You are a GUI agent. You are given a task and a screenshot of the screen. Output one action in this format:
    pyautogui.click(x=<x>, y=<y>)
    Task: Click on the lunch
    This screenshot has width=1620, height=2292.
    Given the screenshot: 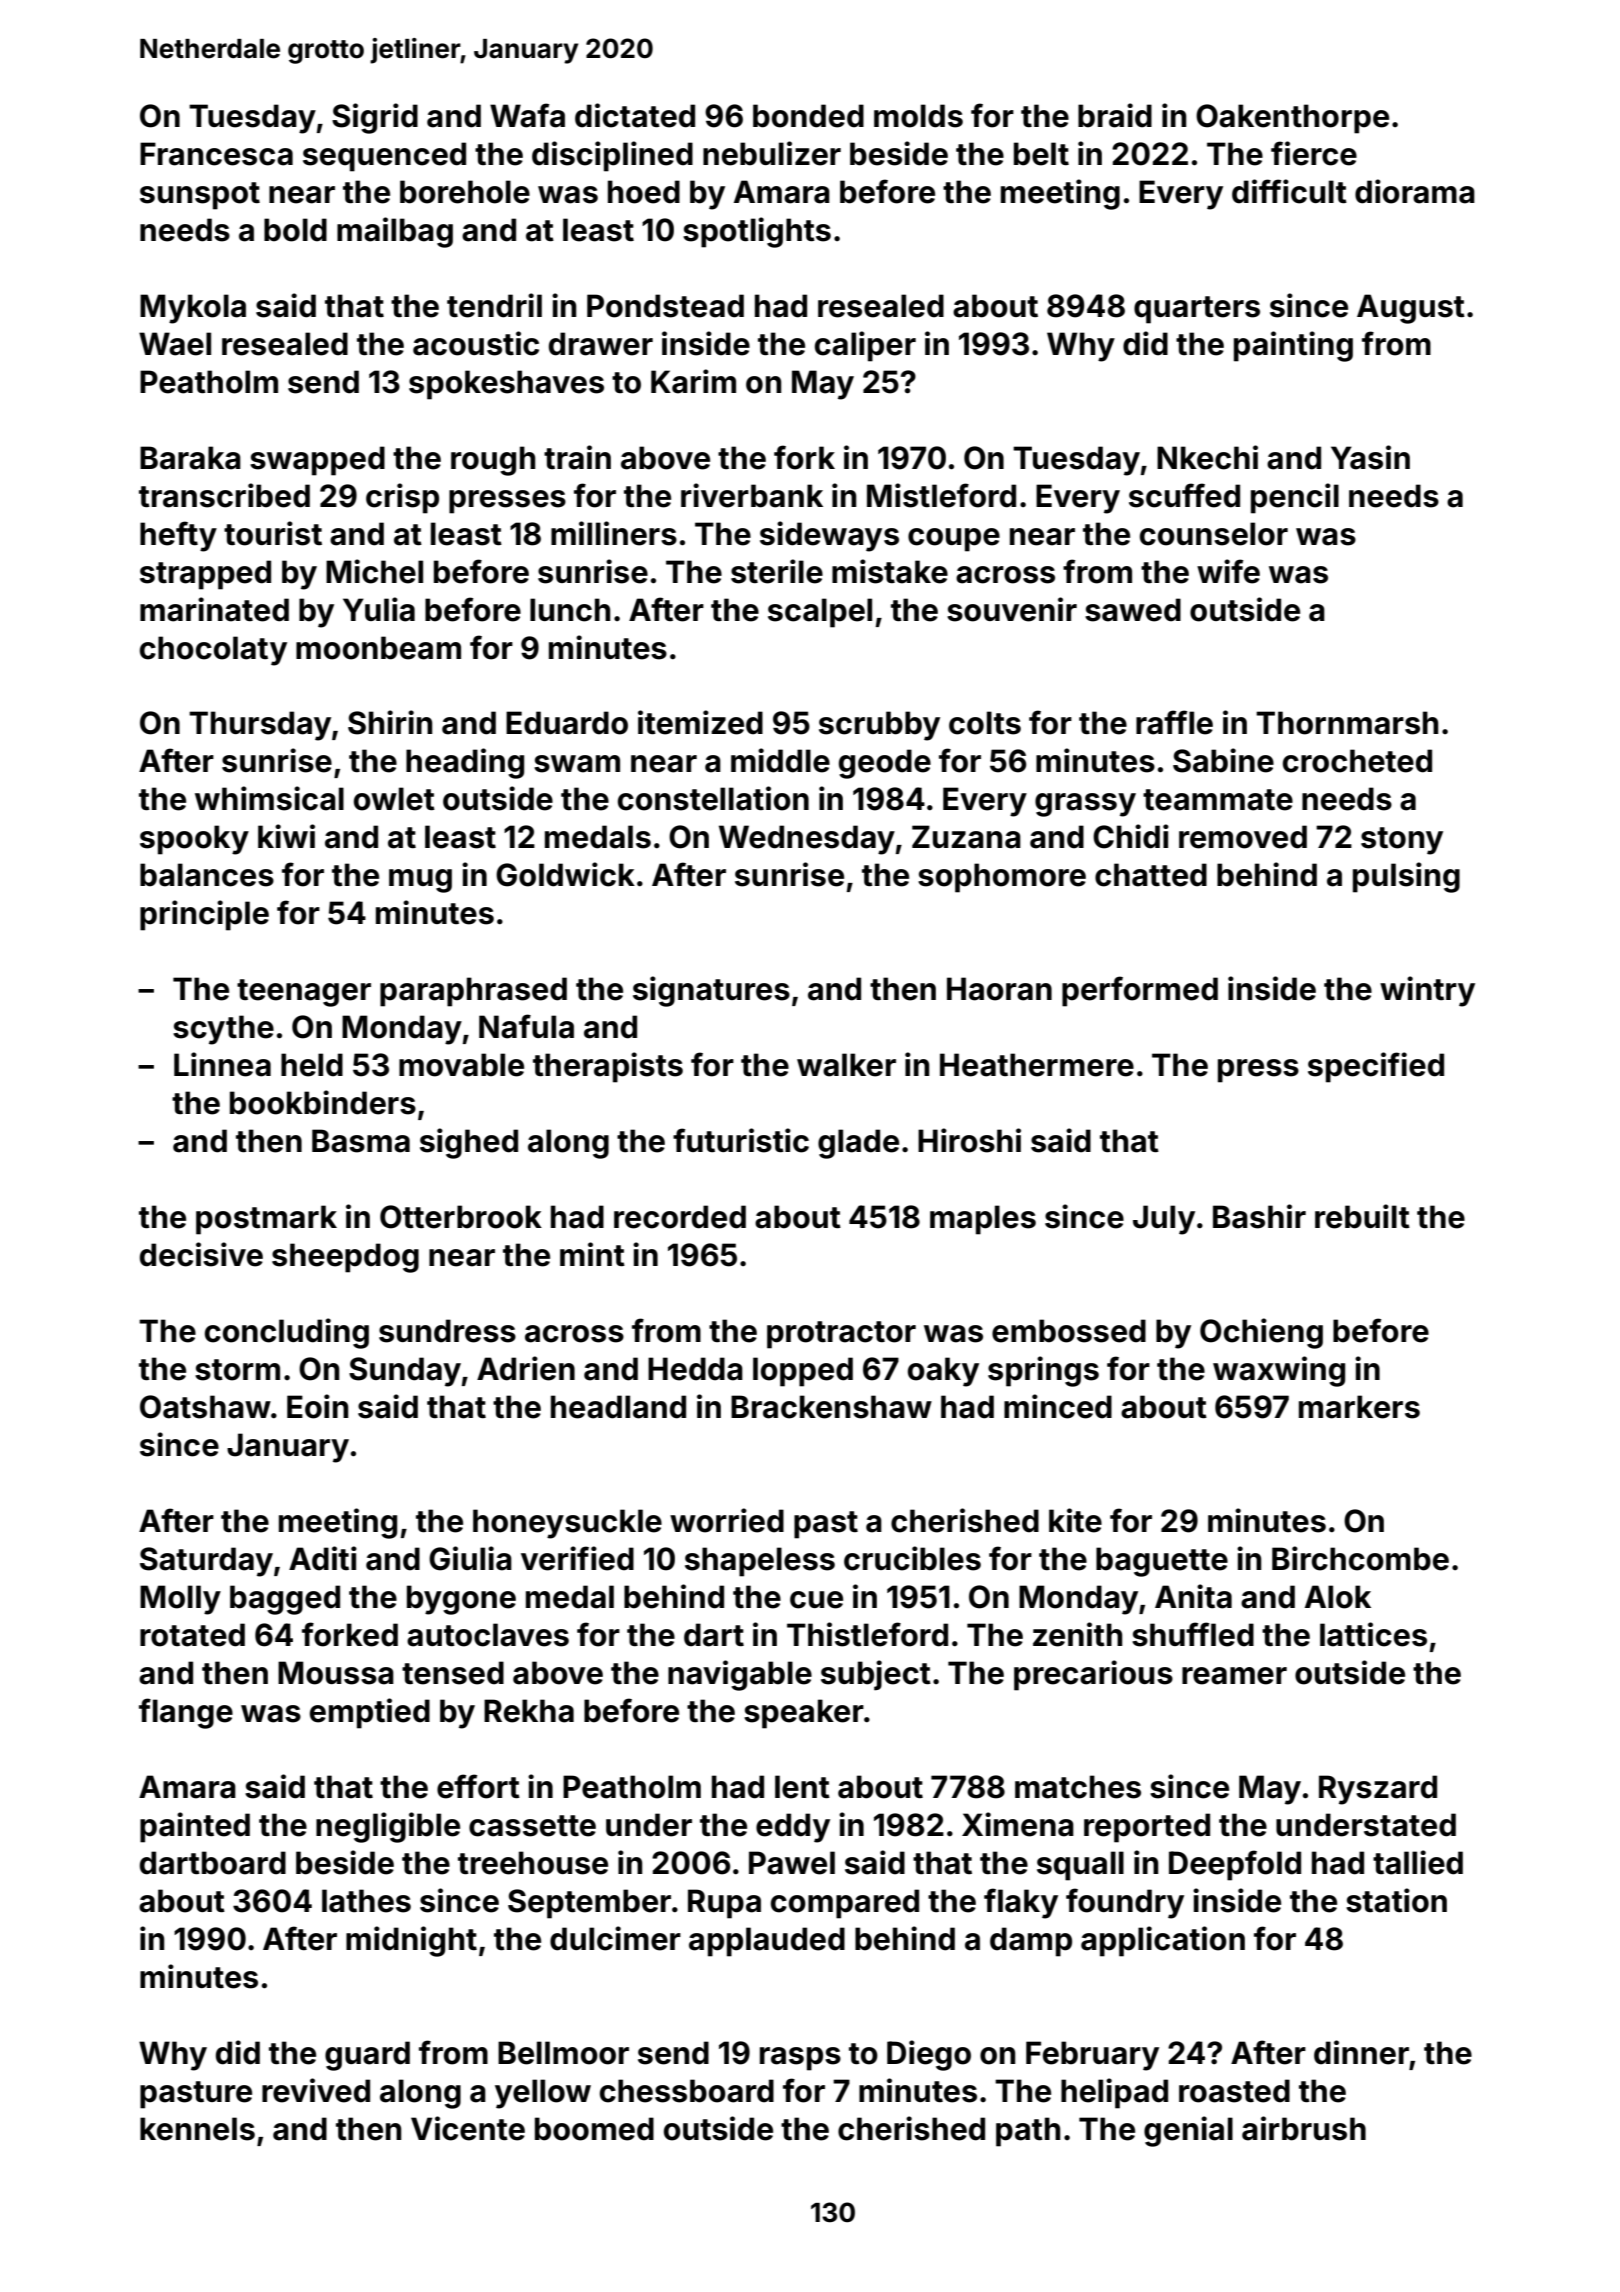 What is the action you would take?
    pyautogui.click(x=570, y=610)
